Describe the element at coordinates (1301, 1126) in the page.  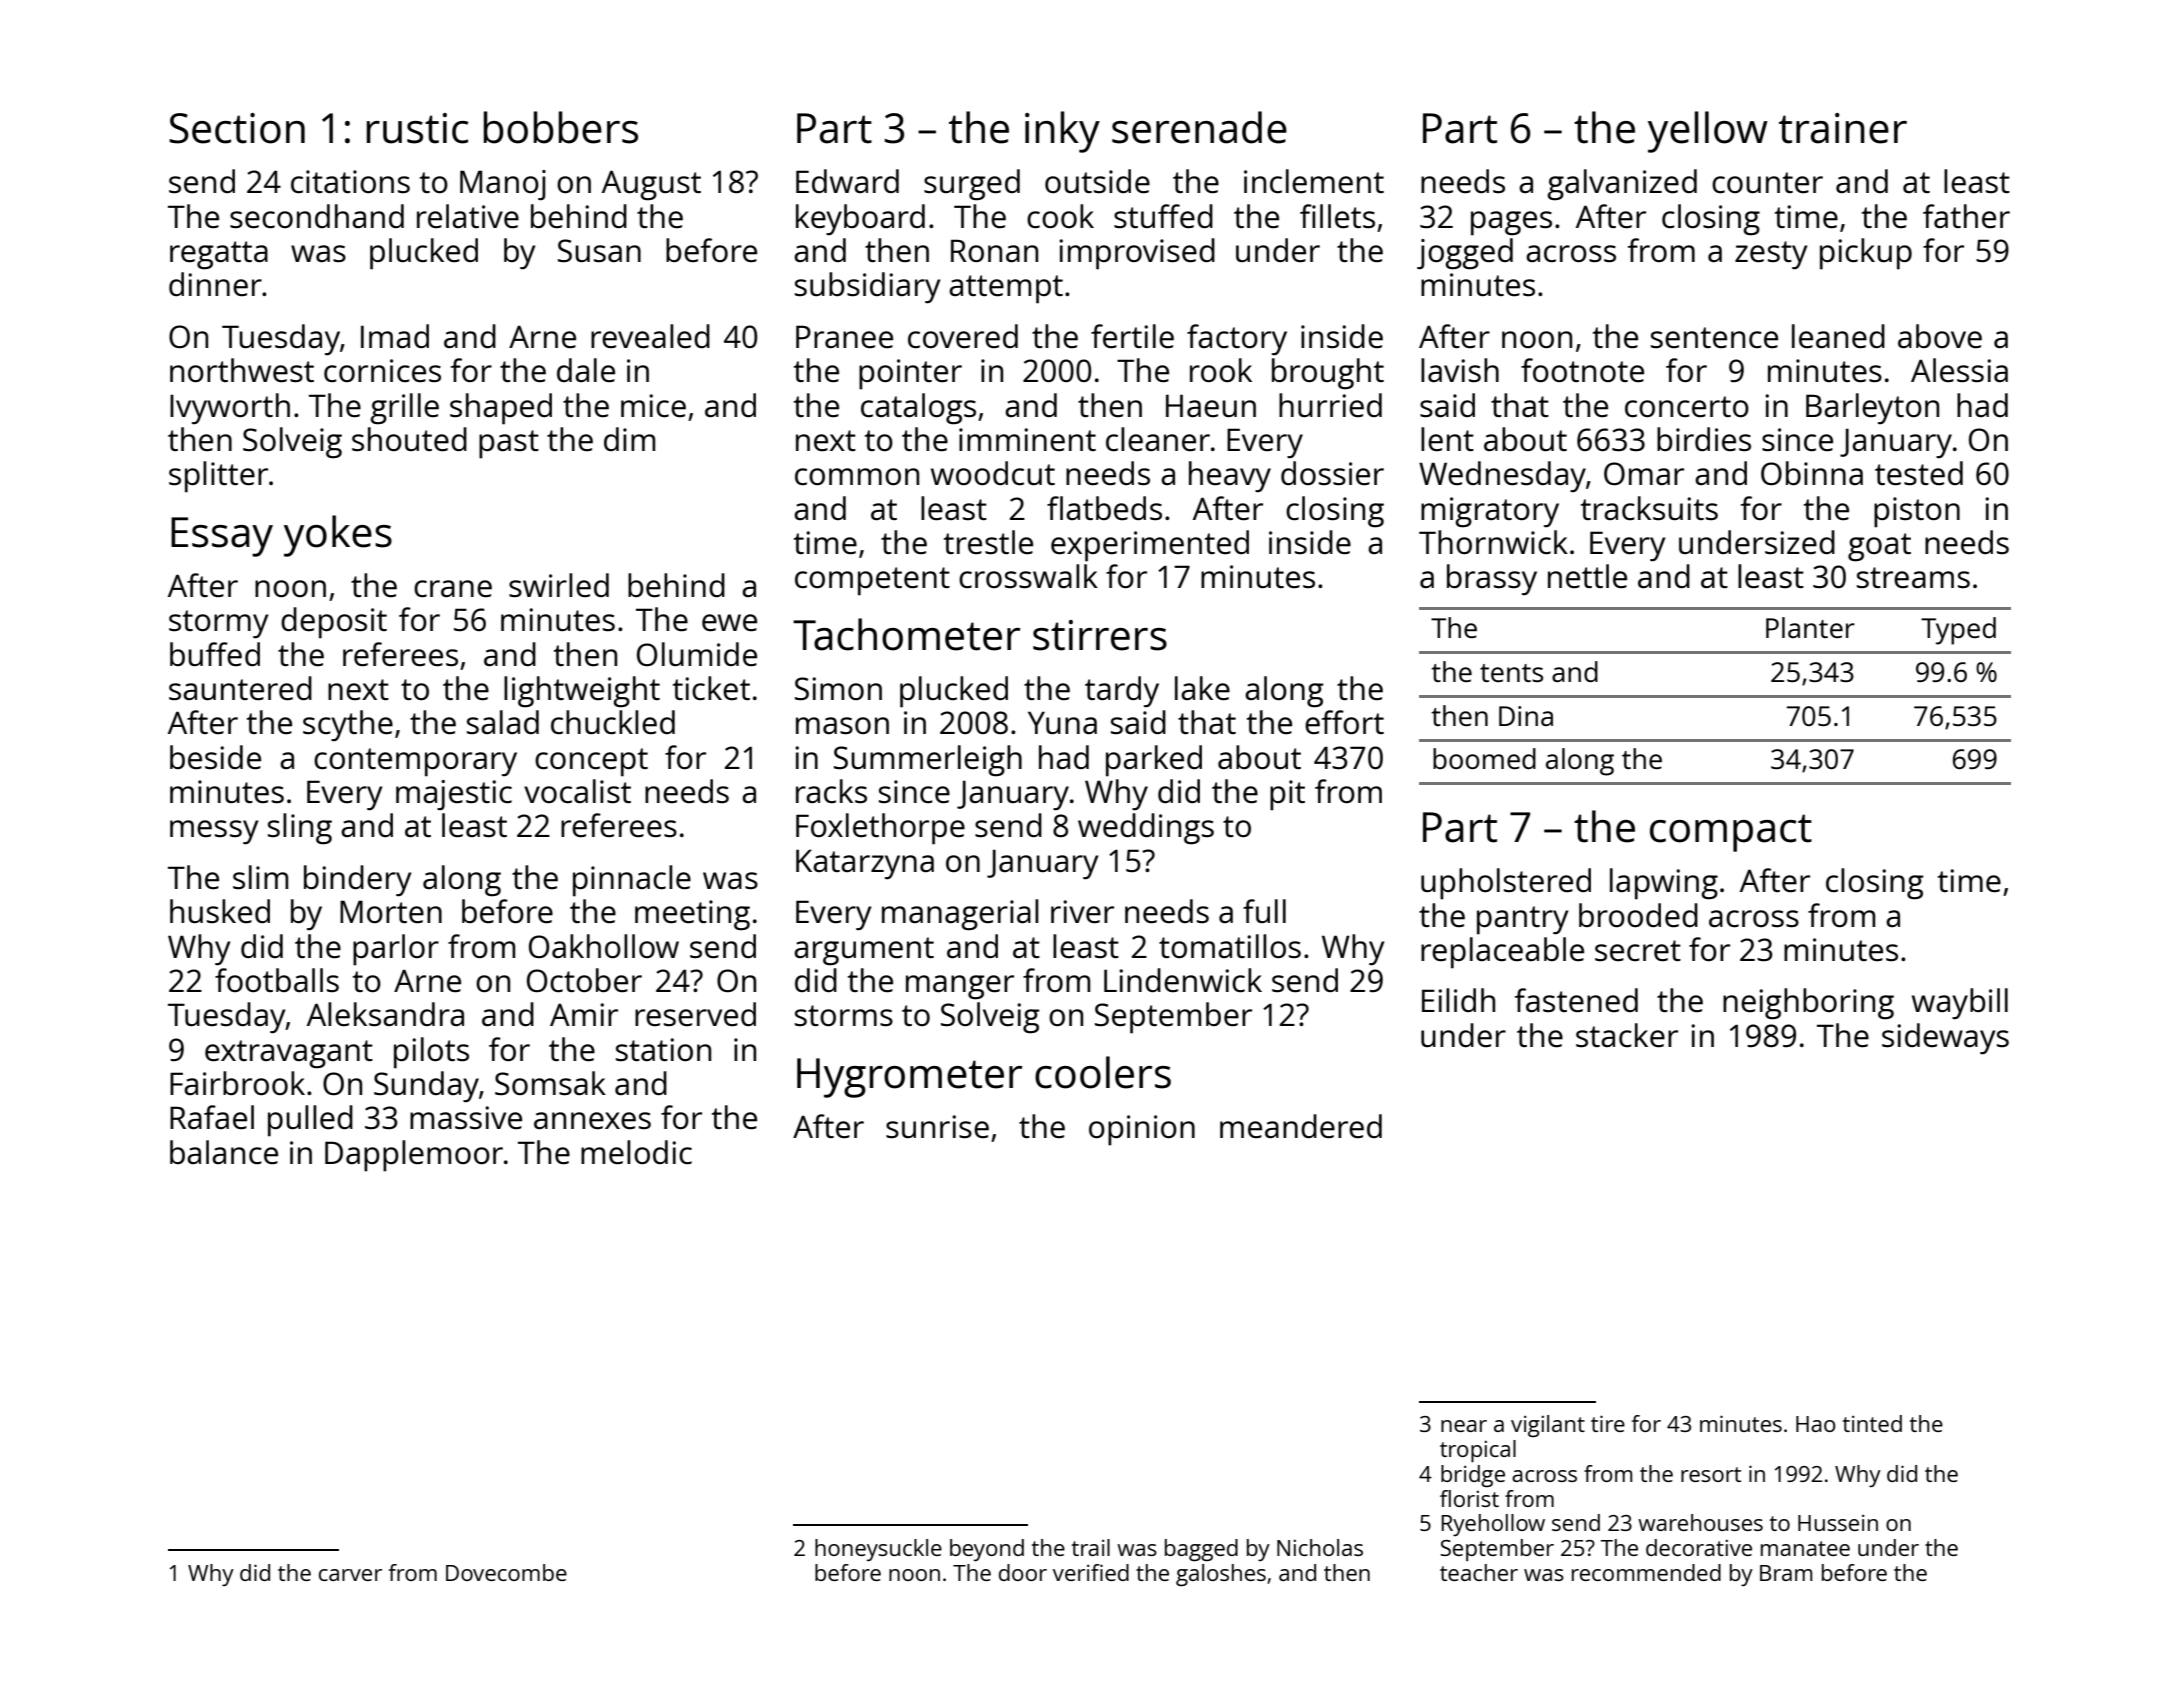
I see `meandered` at that location.
